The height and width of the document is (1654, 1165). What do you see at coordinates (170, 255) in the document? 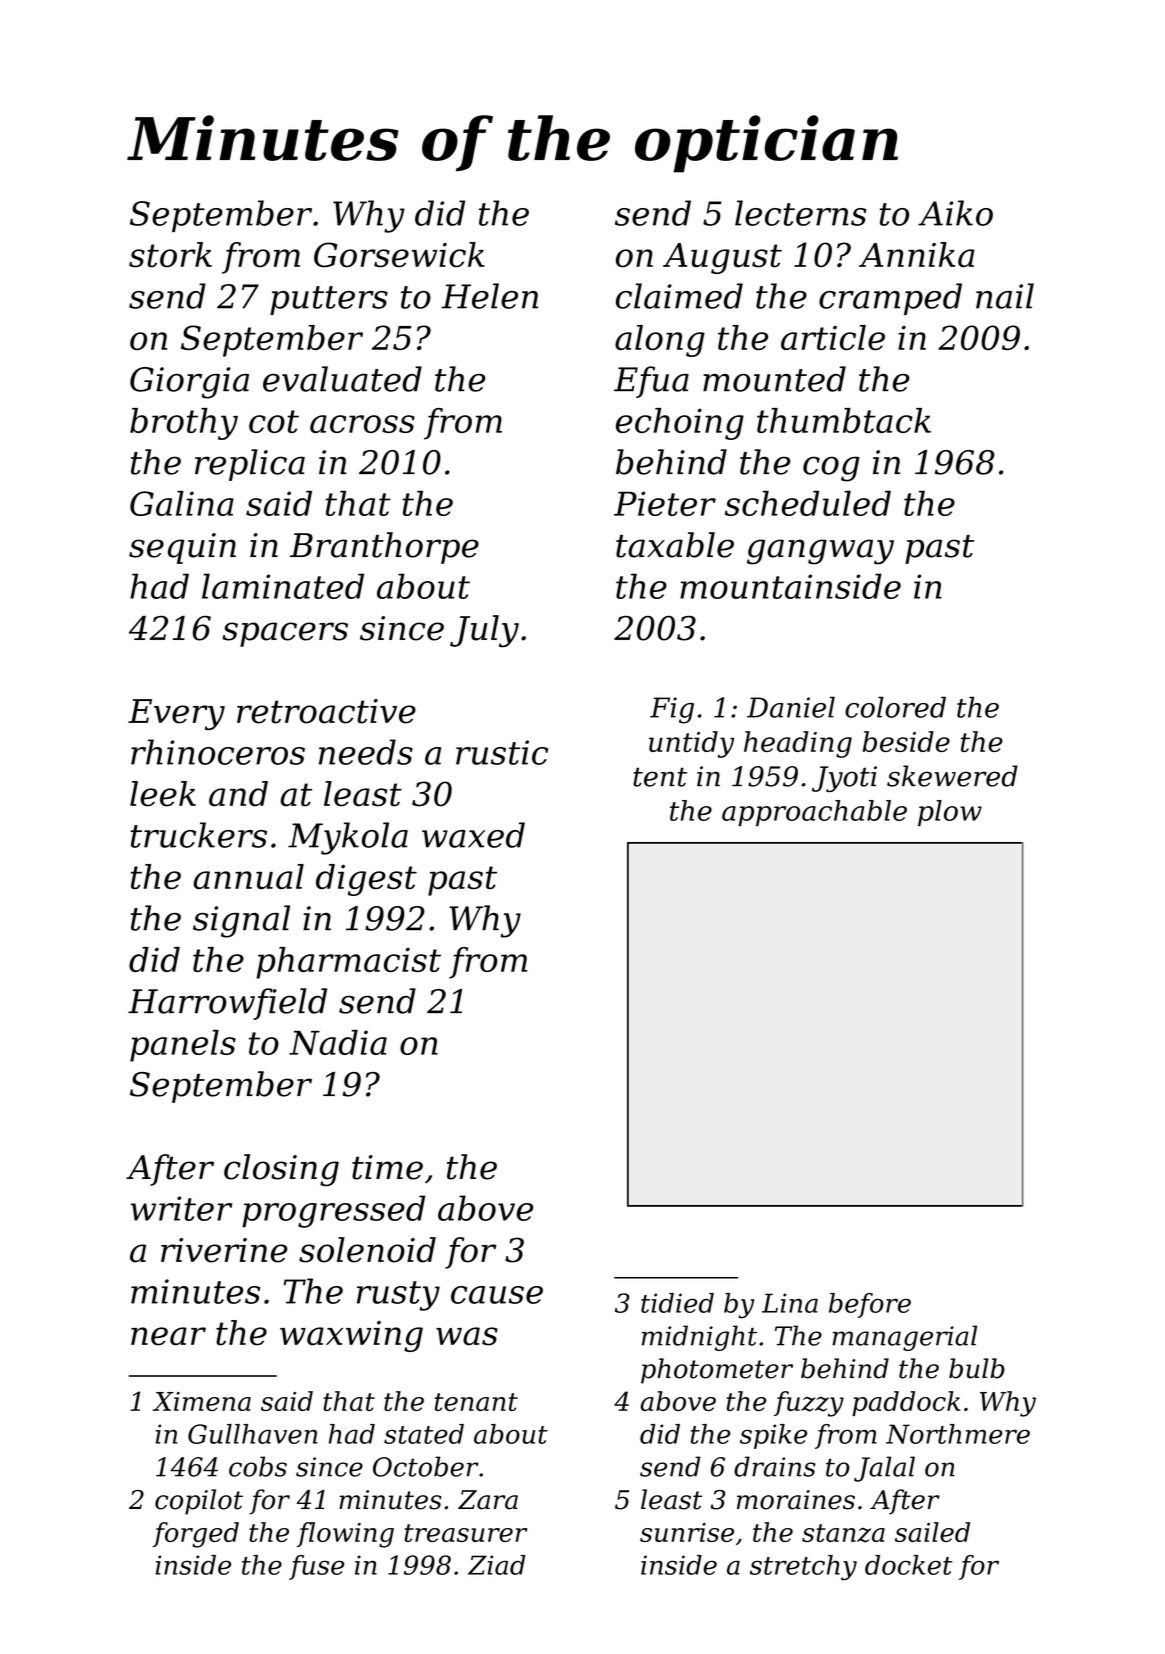
I see `stork` at bounding box center [170, 255].
